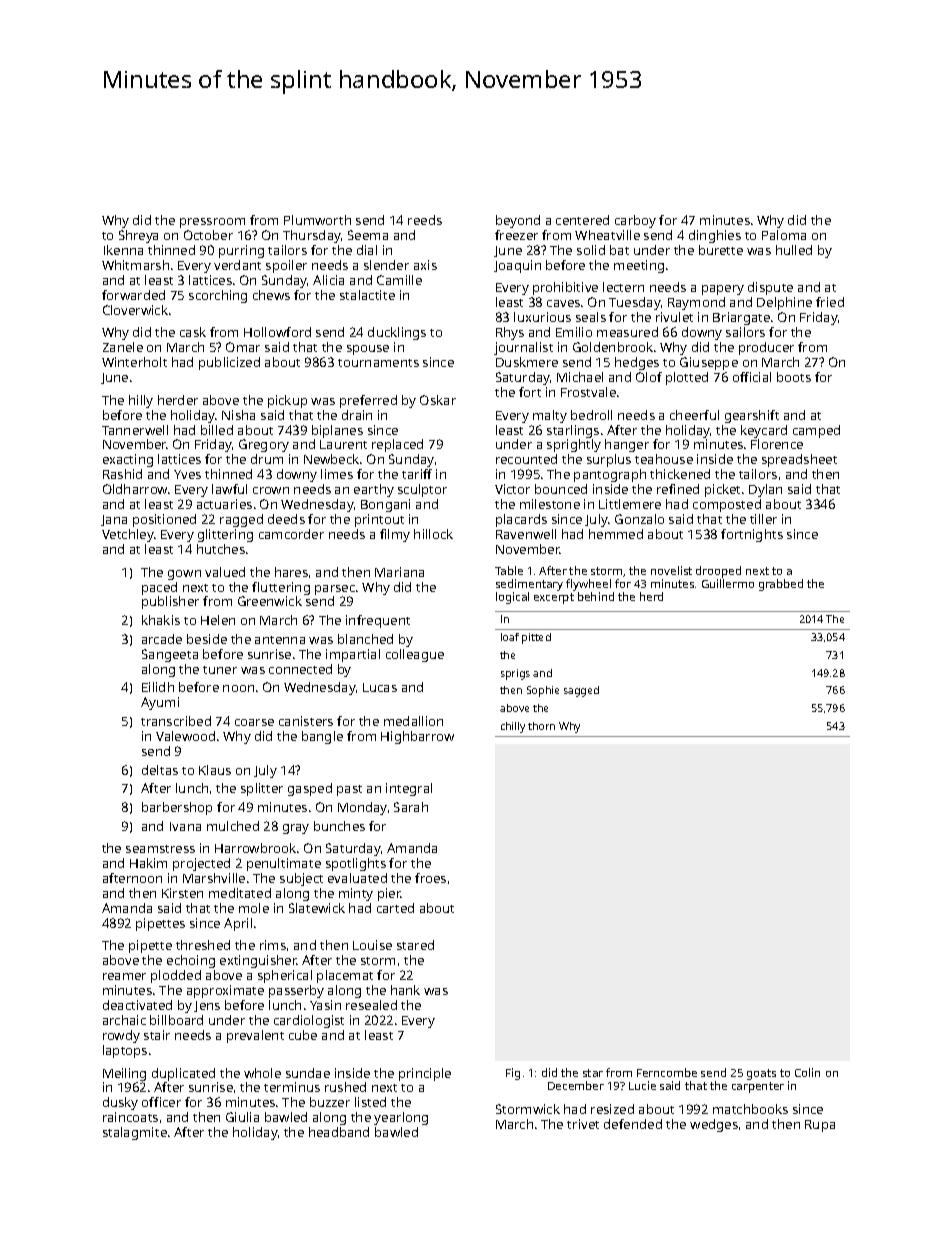 This page has width=952, height=1233. What do you see at coordinates (430, 878) in the page?
I see `froes` at bounding box center [430, 878].
